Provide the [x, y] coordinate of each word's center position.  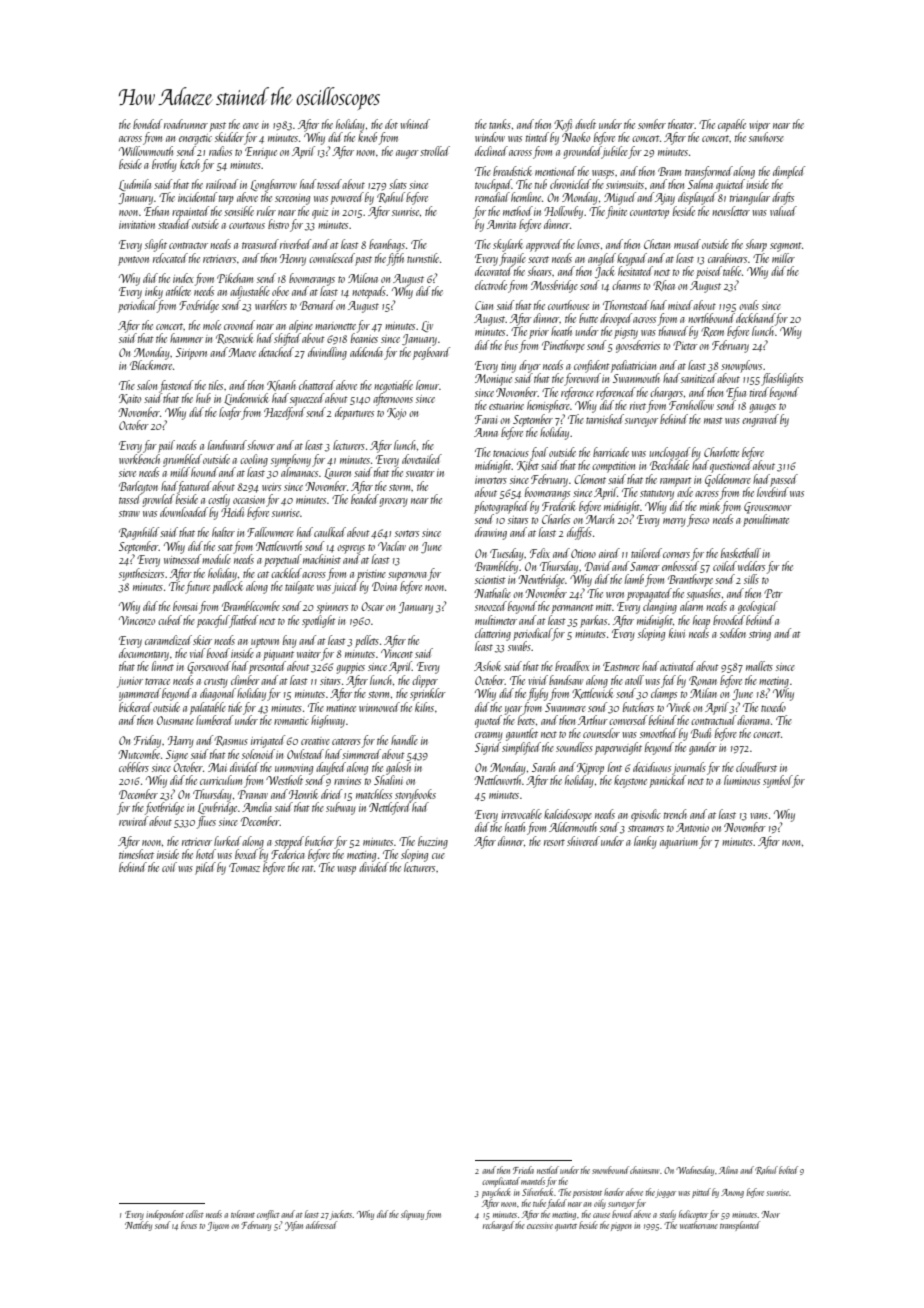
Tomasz [244, 867]
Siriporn [191, 354]
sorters [407, 533]
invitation [137, 225]
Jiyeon [218, 1226]
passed [784, 480]
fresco [698, 520]
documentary [144, 654]
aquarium [679, 843]
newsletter [731, 211]
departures [354, 413]
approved [544, 245]
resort [554, 842]
